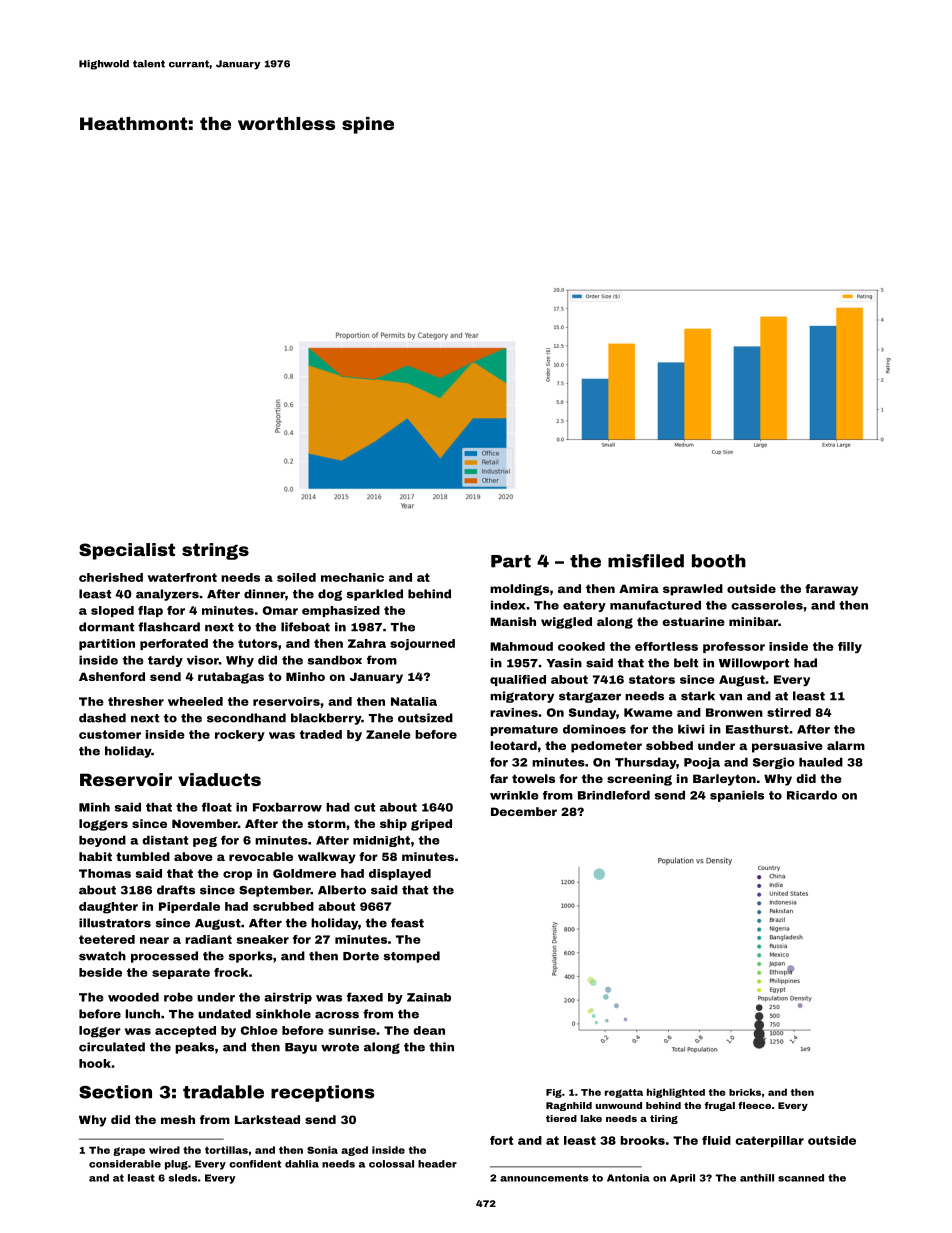 The height and width of the image is (1233, 952). What do you see at coordinates (258, 643) in the image?
I see `tutors` at bounding box center [258, 643].
